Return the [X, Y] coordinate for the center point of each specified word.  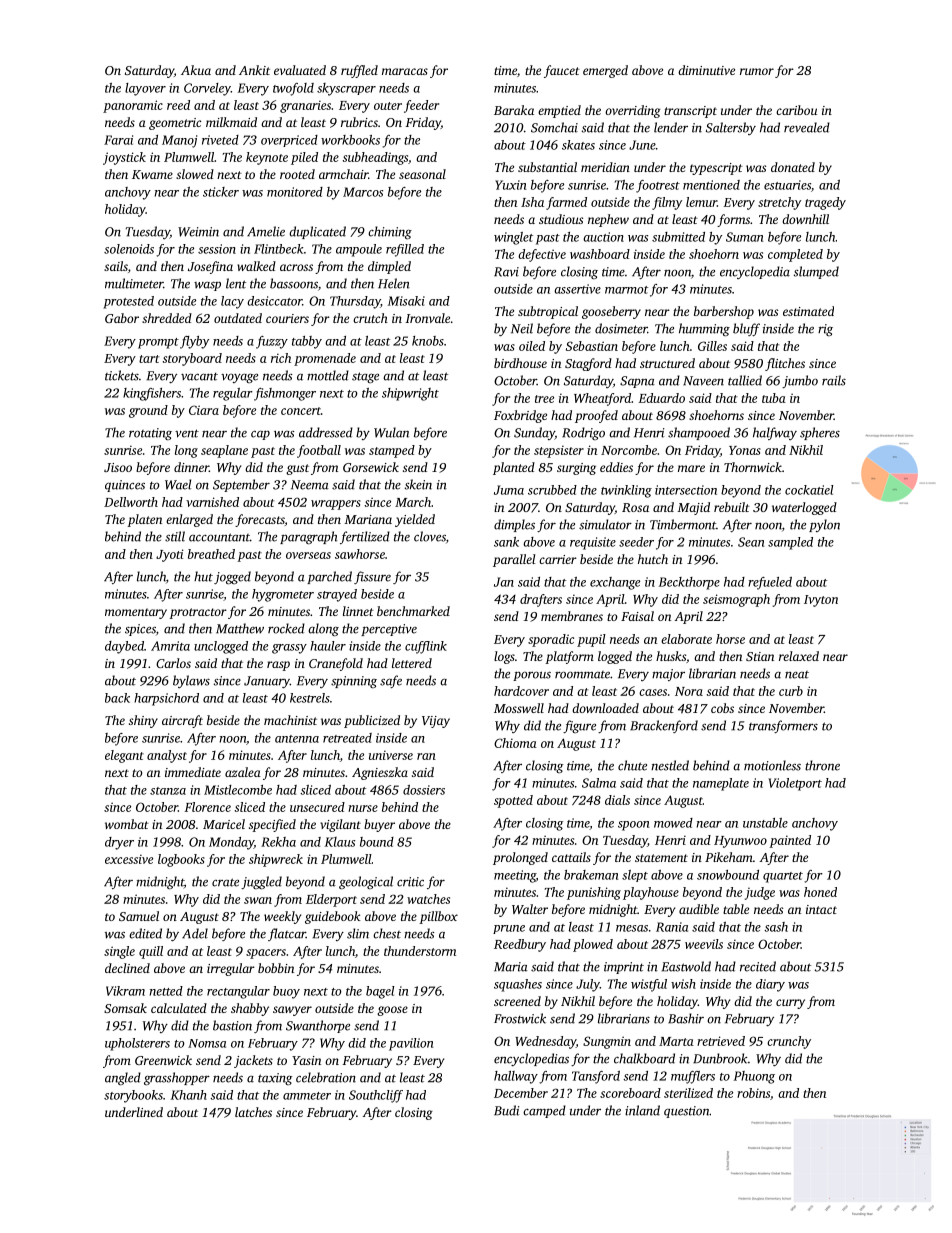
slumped [816, 272]
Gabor [122, 318]
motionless [772, 765]
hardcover [521, 691]
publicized [372, 721]
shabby [250, 1009]
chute [632, 765]
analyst [167, 756]
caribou [796, 110]
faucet [562, 71]
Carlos [173, 663]
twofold [293, 89]
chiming [390, 232]
